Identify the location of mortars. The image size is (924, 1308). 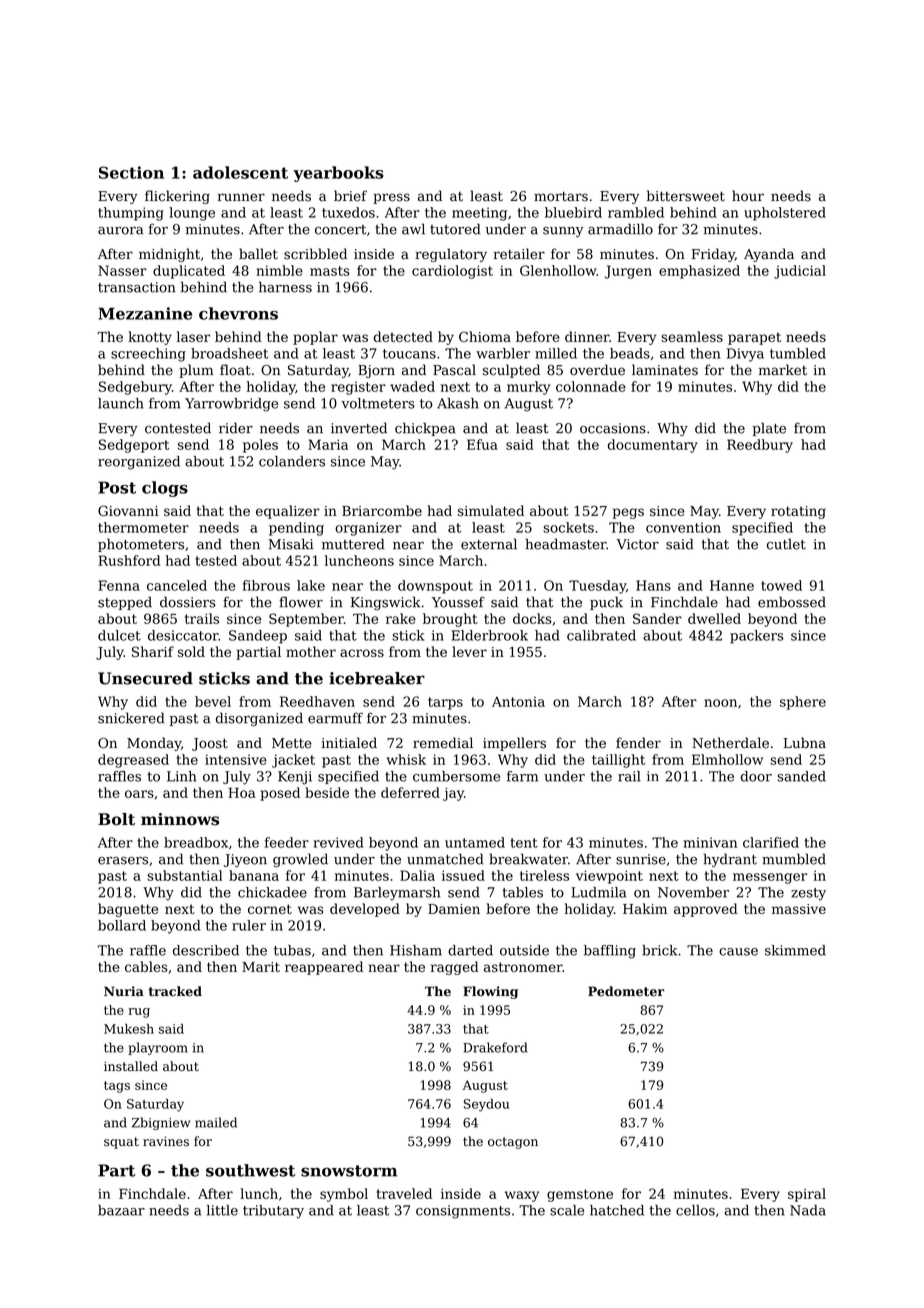
(561, 196).
